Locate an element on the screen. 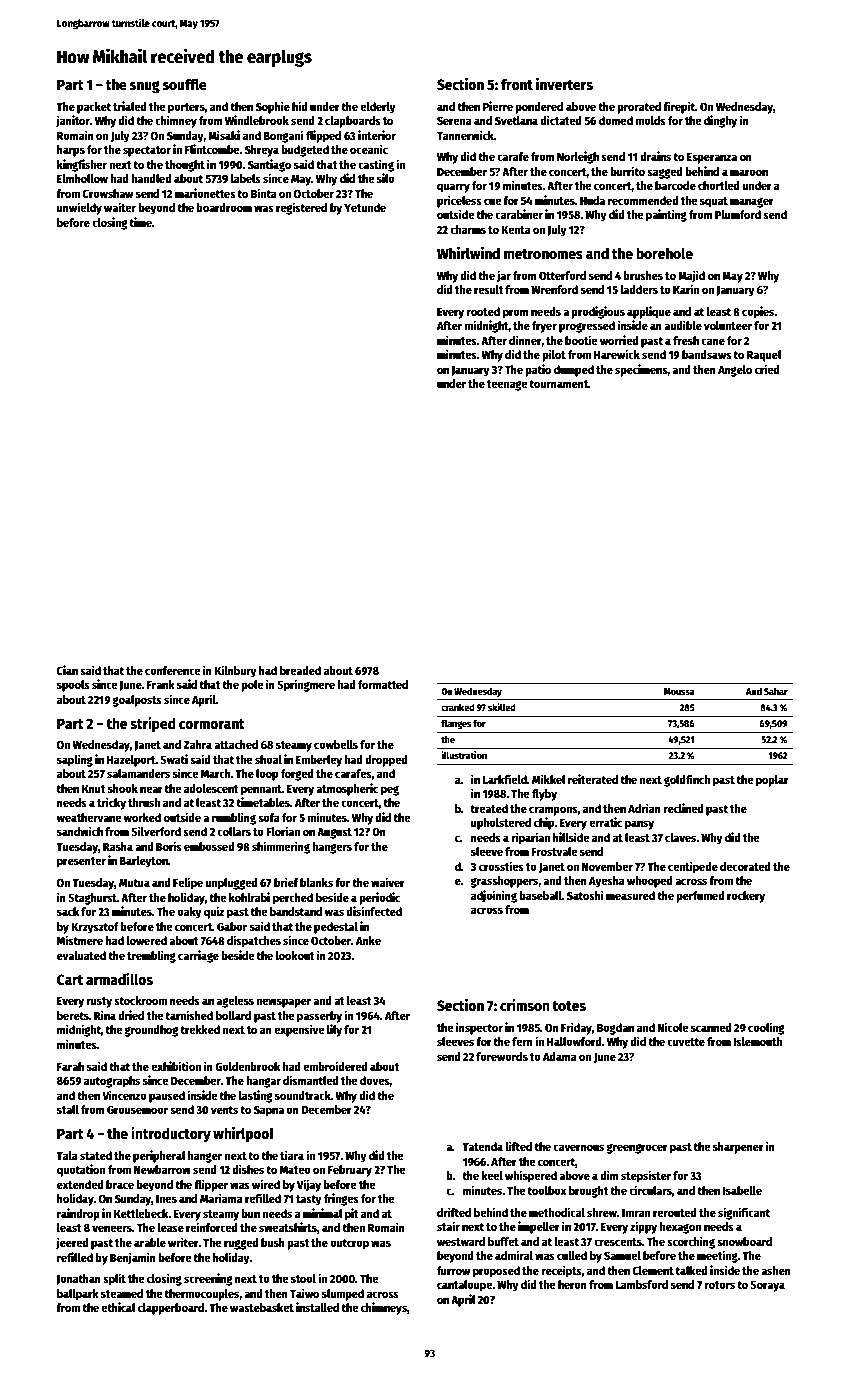 Image resolution: width=849 pixels, height=1400 pixels. clapperboard is located at coordinates (171, 1309).
